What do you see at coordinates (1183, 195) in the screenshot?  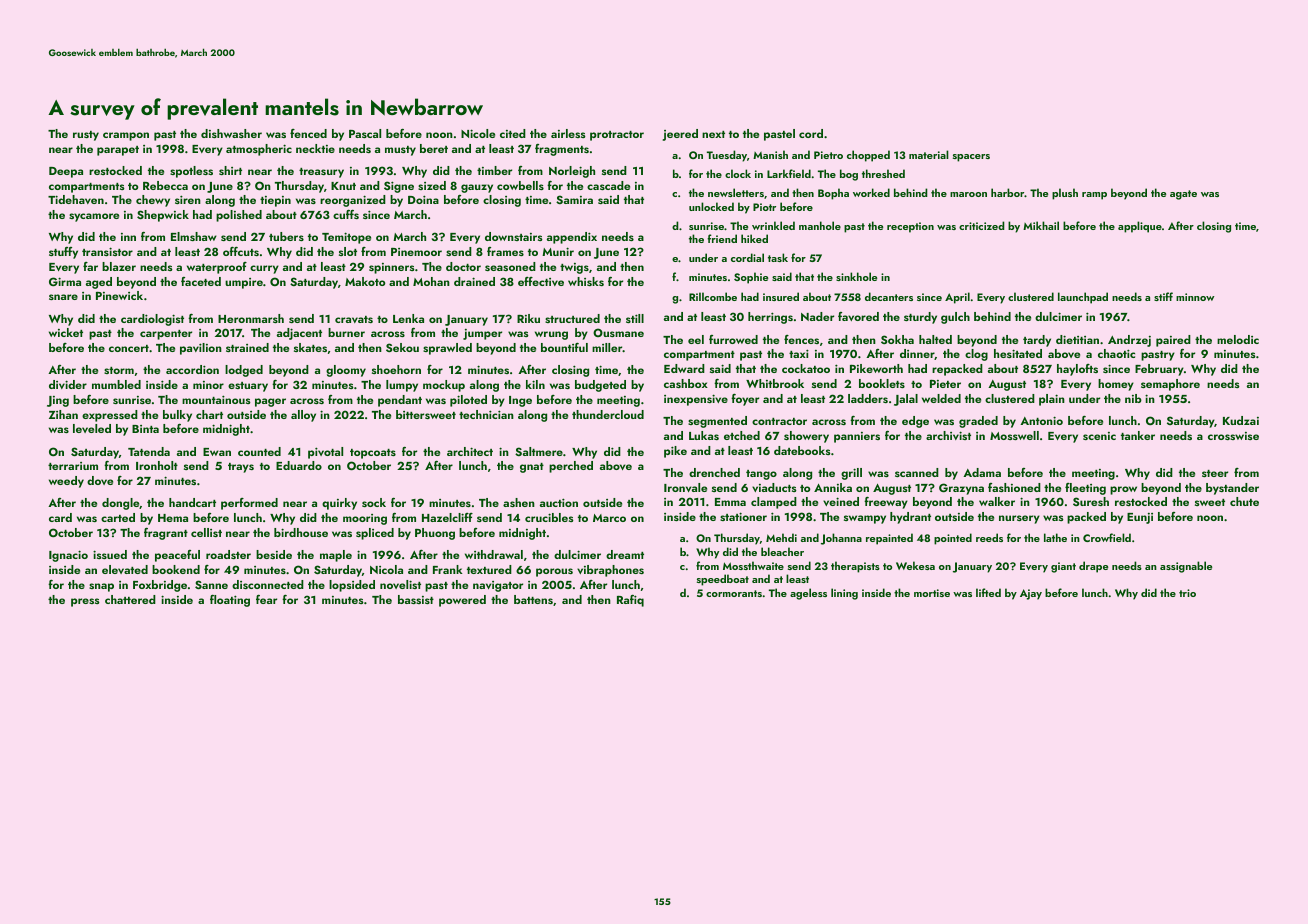 I see `agate` at bounding box center [1183, 195].
